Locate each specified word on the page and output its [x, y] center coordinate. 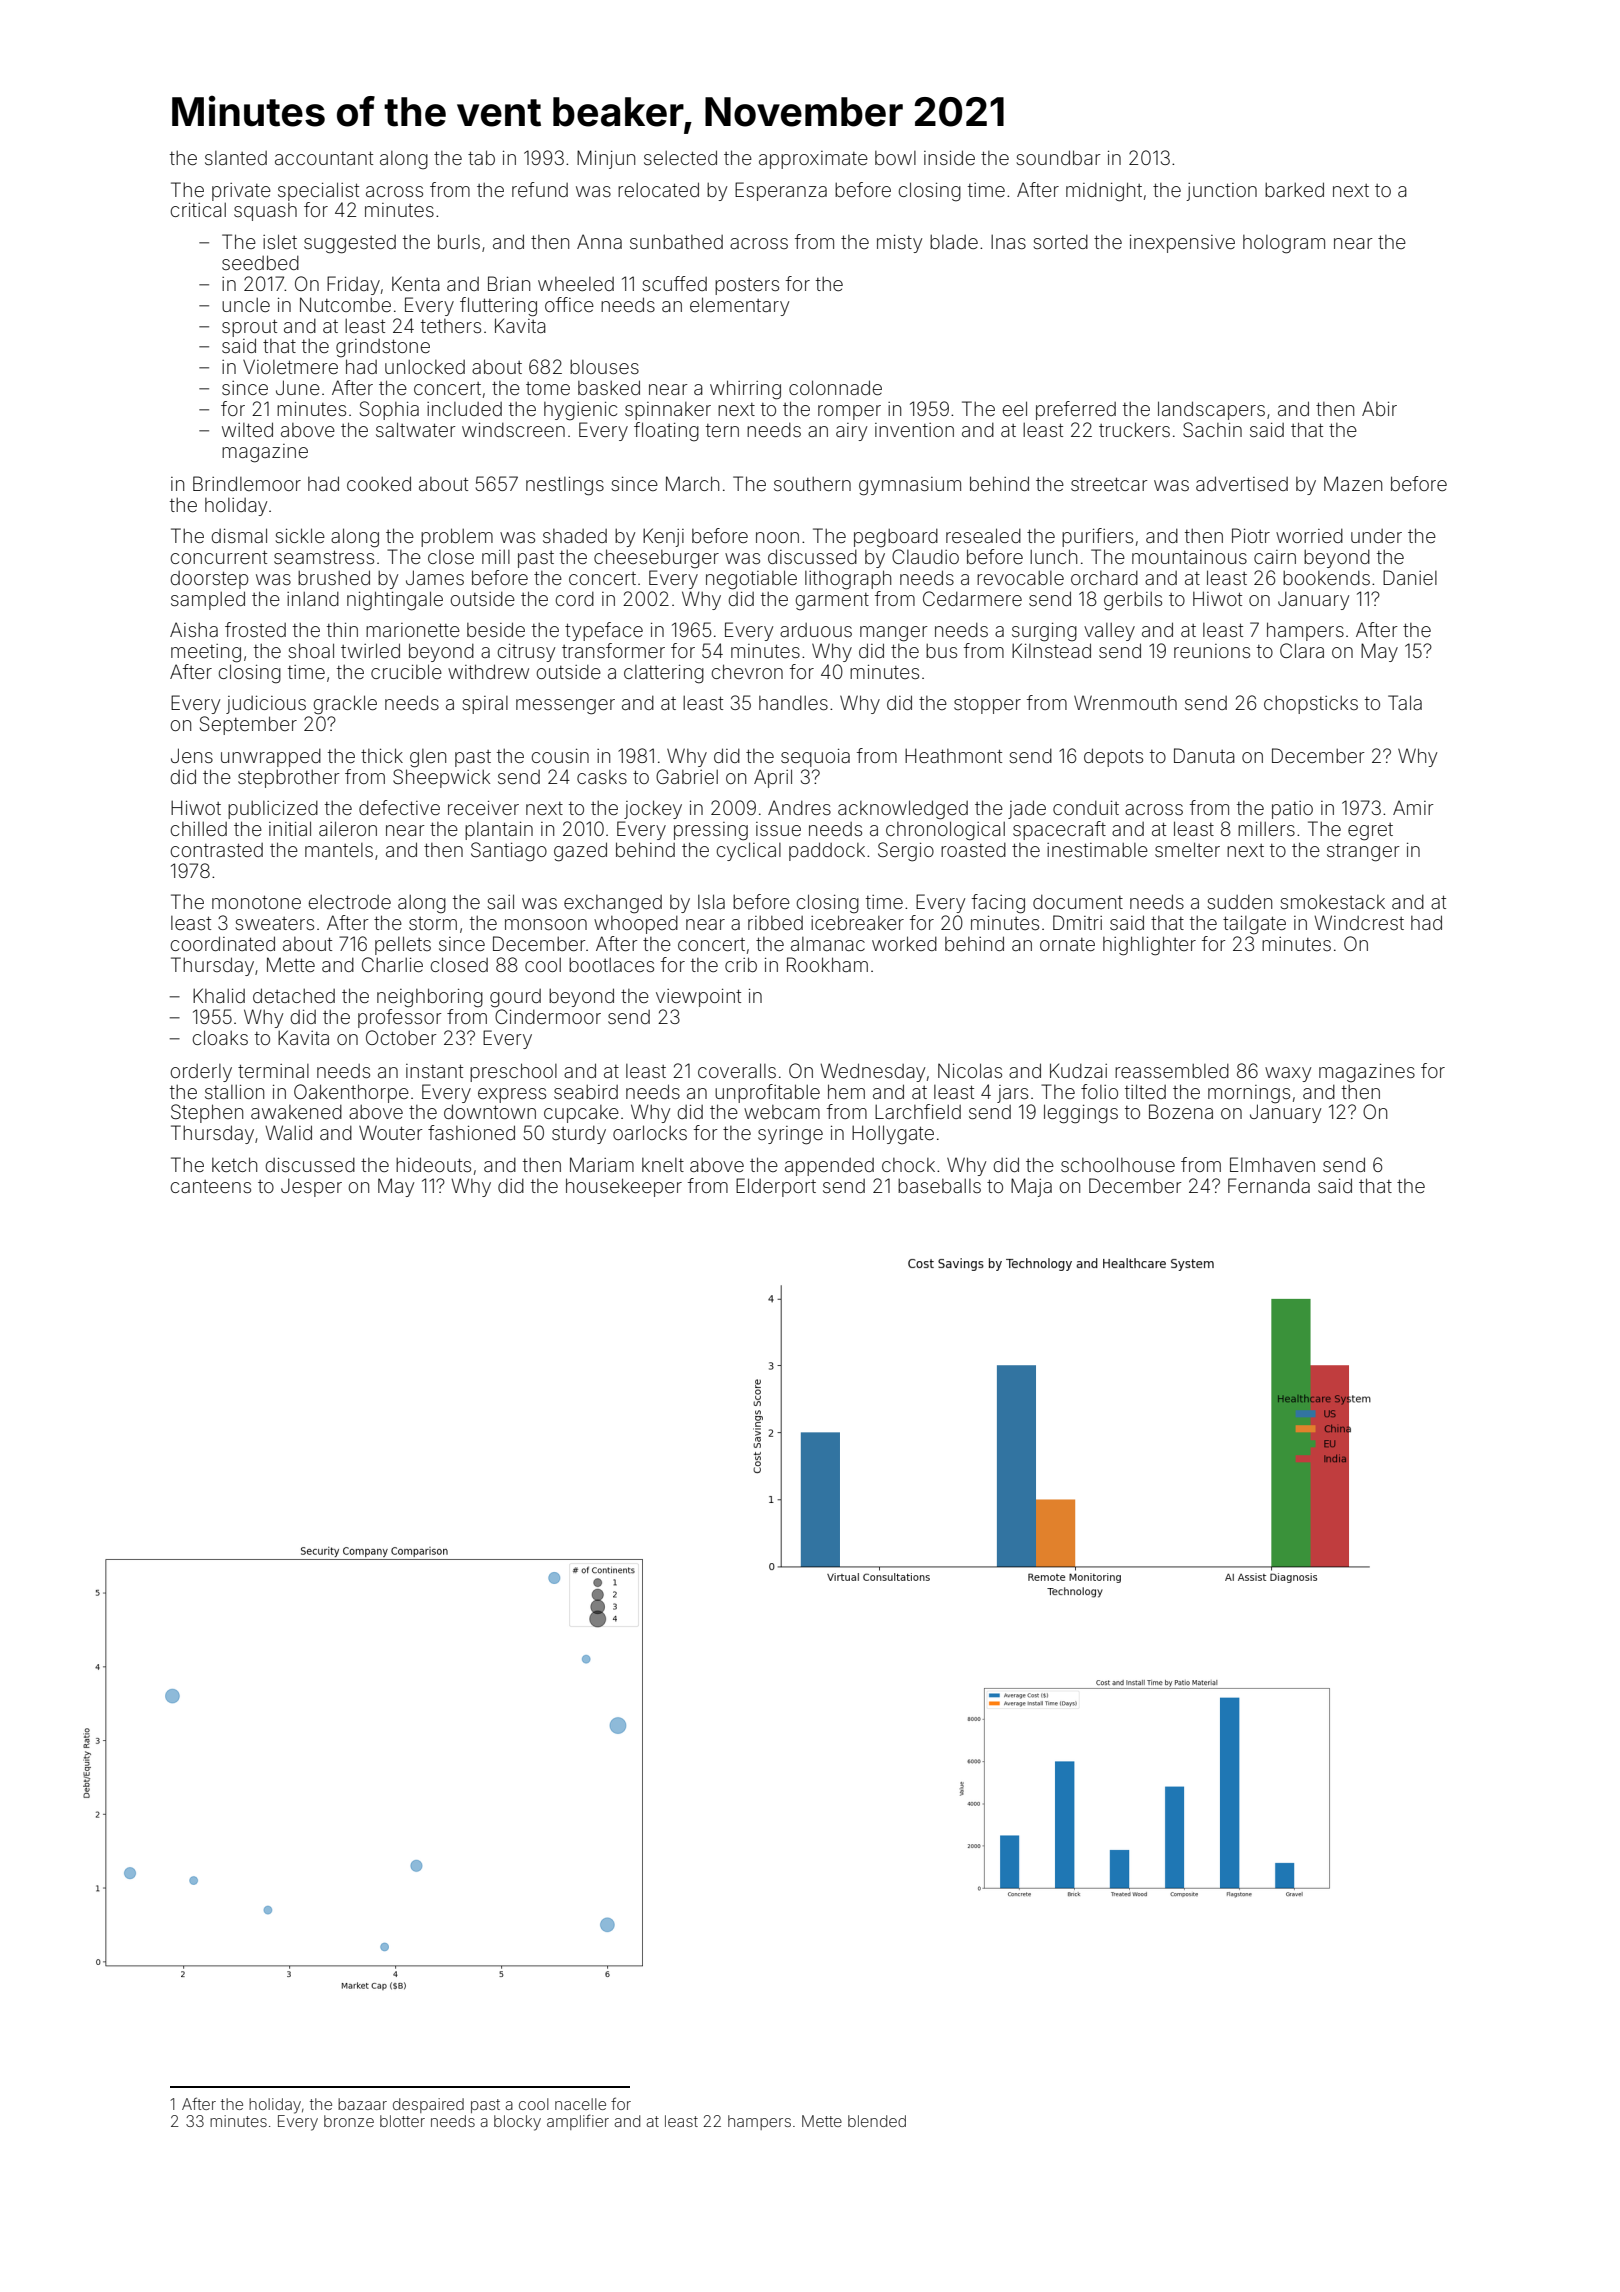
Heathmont [953, 755]
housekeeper [624, 1187]
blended [877, 2121]
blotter [402, 2121]
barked [1294, 189]
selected [680, 157]
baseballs [939, 1186]
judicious [266, 705]
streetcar [1109, 484]
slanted [236, 158]
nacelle [580, 2104]
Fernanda [1269, 1185]
